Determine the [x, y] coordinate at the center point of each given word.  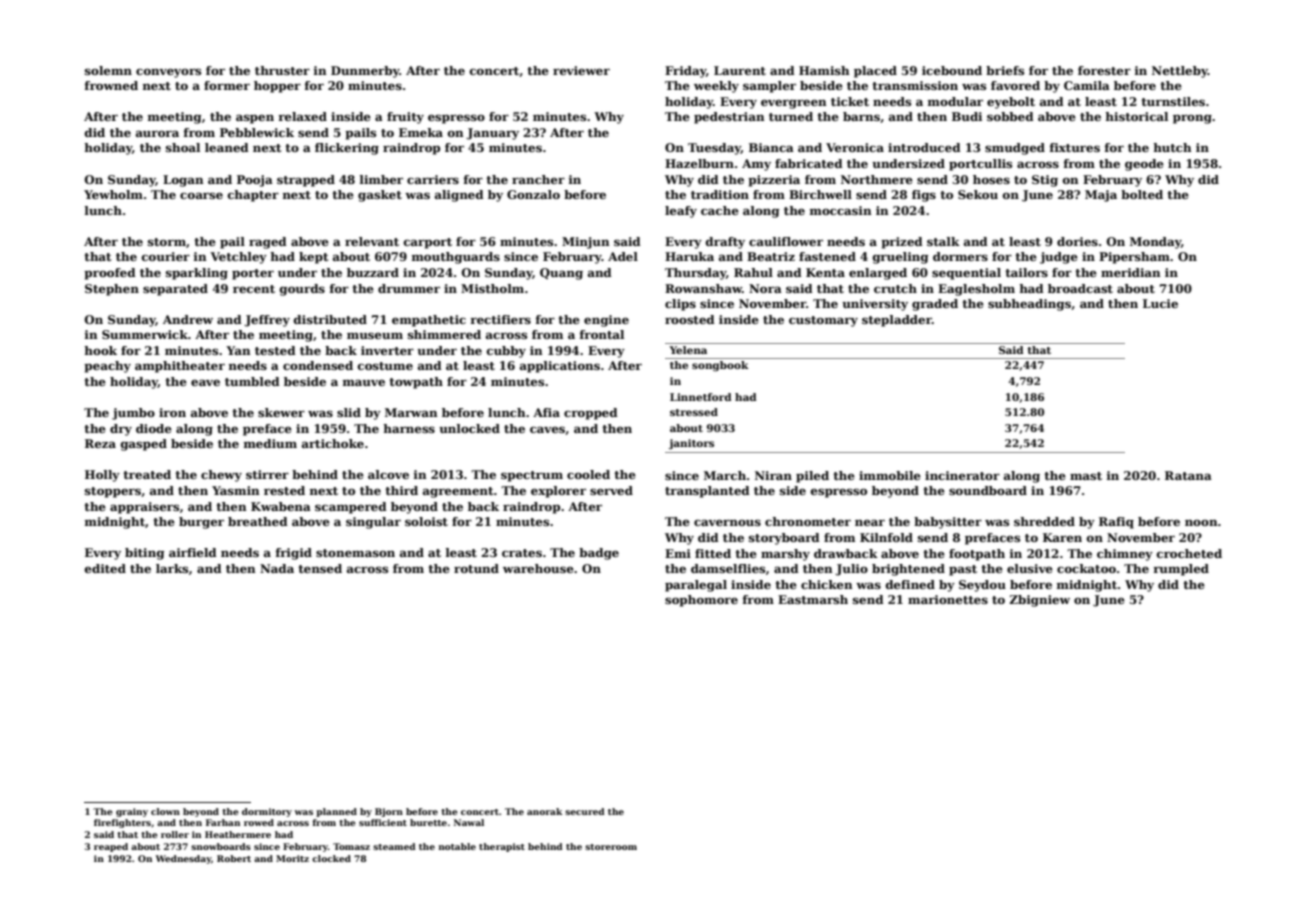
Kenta [825, 272]
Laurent [740, 70]
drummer [409, 288]
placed [875, 72]
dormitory [267, 812]
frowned [111, 85]
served [611, 490]
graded [935, 305]
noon [1201, 522]
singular [373, 523]
